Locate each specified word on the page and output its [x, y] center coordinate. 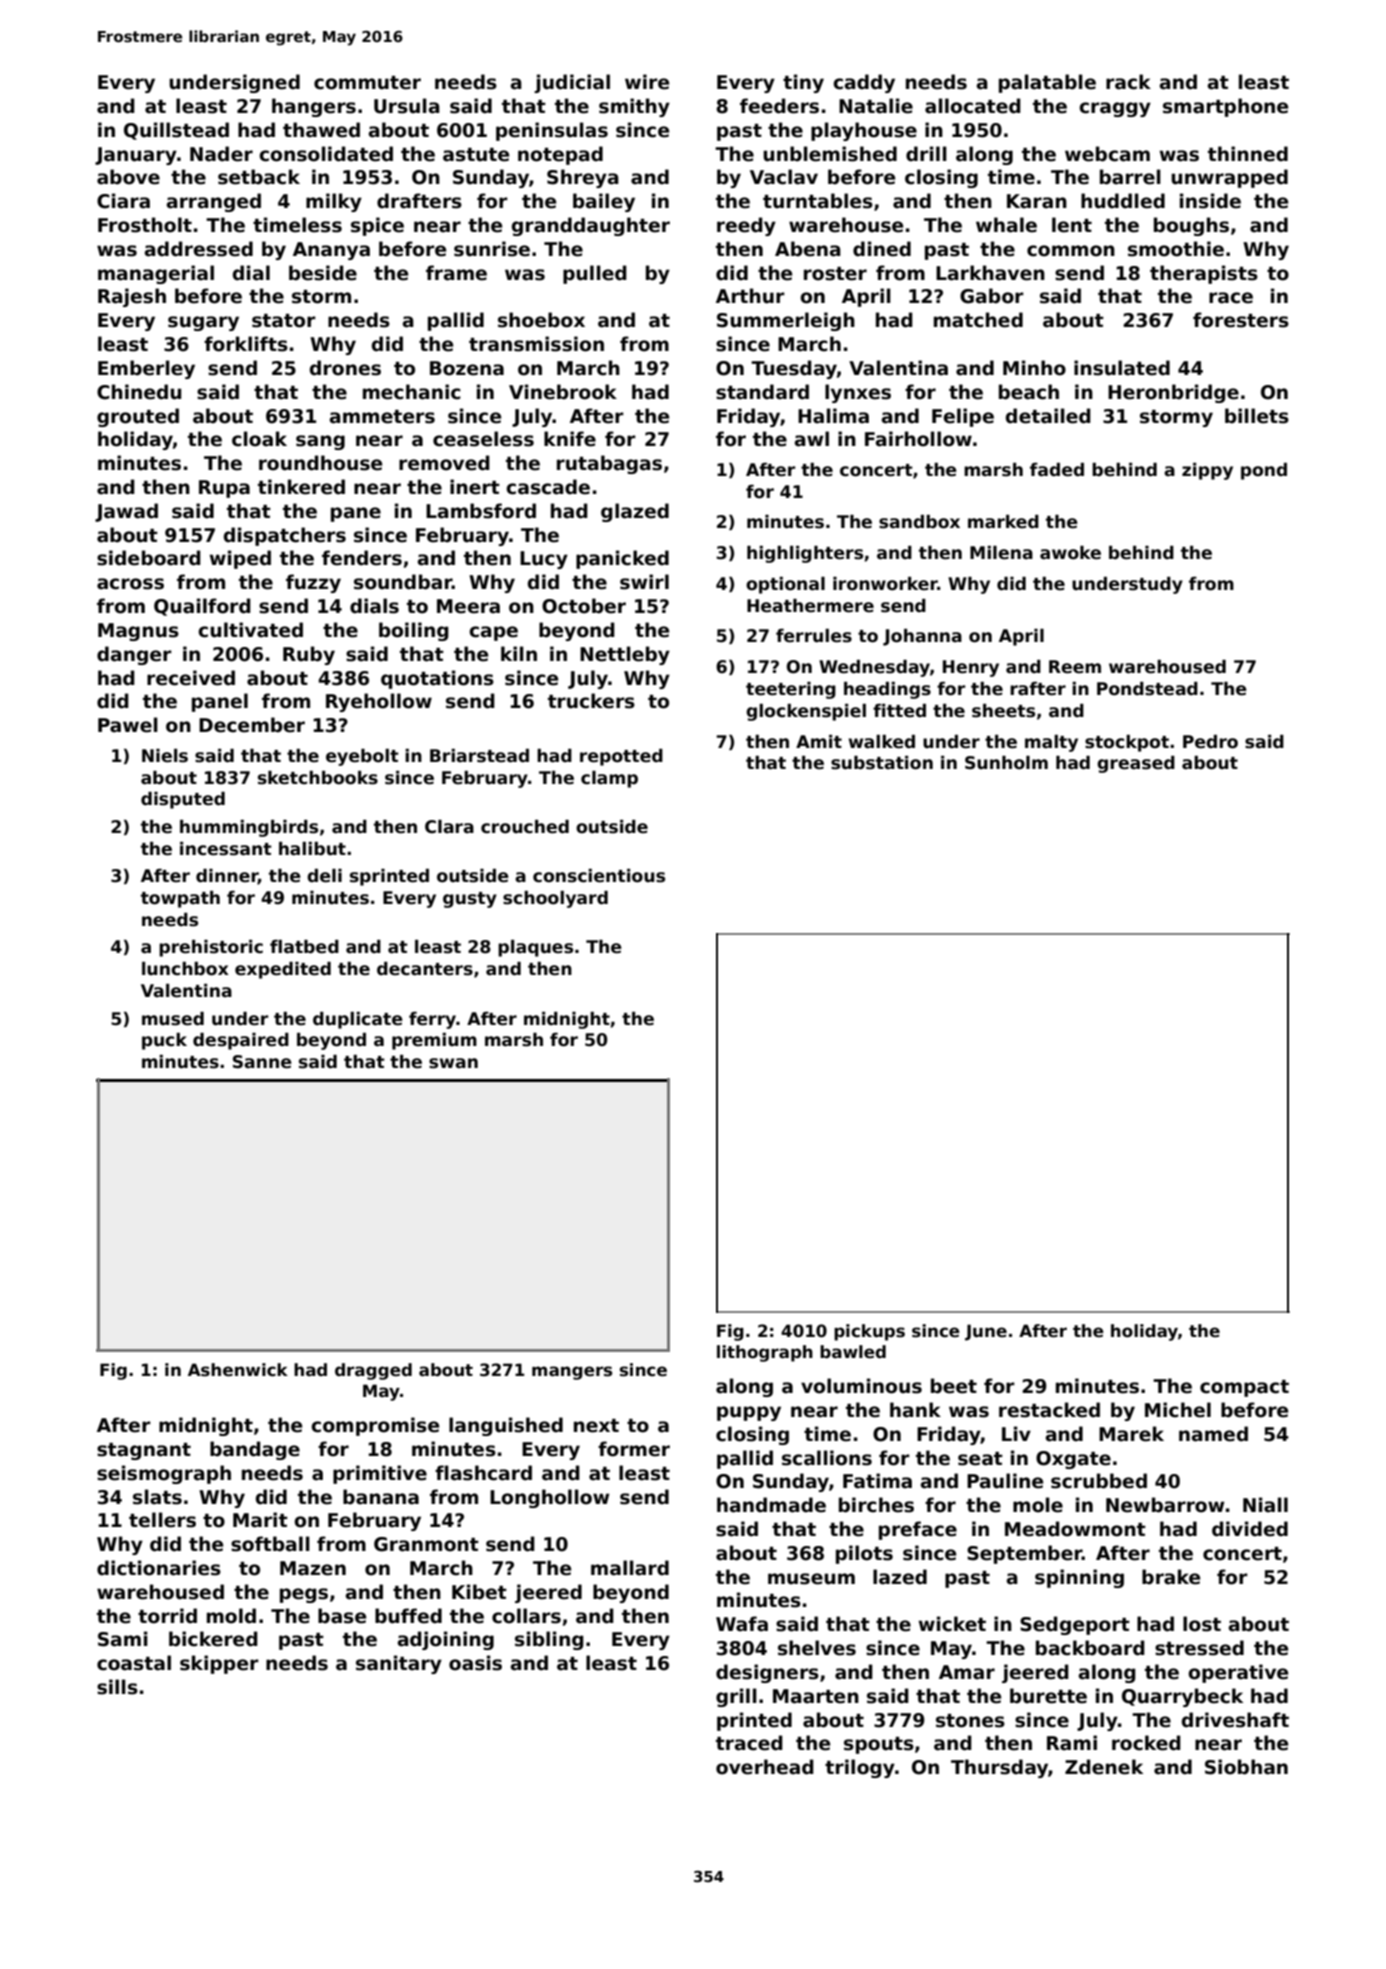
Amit [819, 741]
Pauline [1005, 1481]
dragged [373, 1371]
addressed [199, 249]
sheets [1003, 711]
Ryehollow [379, 702]
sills [117, 1687]
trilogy [860, 1768]
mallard [630, 1568]
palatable [1047, 83]
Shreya [583, 178]
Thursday [999, 1768]
